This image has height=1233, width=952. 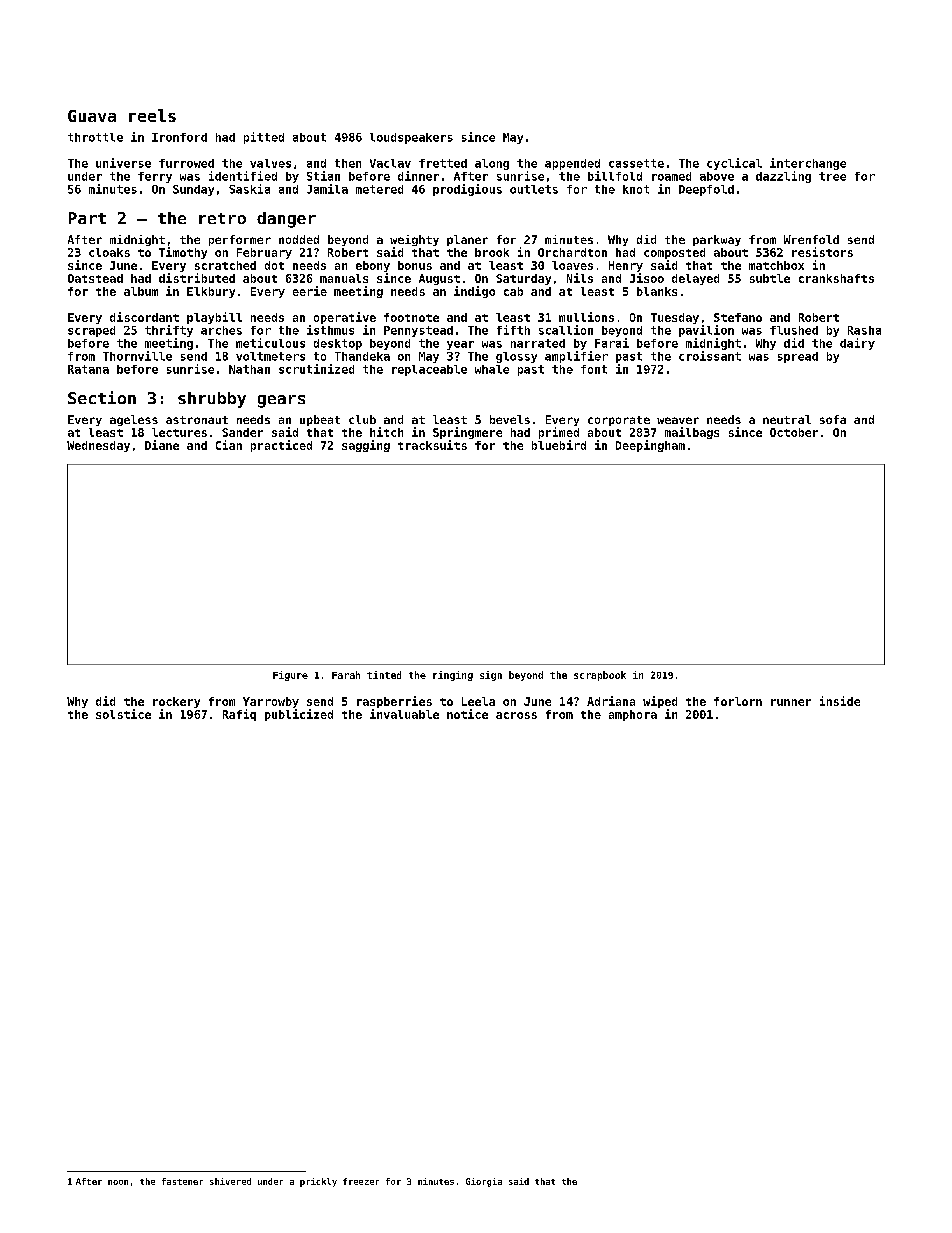 I want to click on Wednesday, so click(x=98, y=446).
